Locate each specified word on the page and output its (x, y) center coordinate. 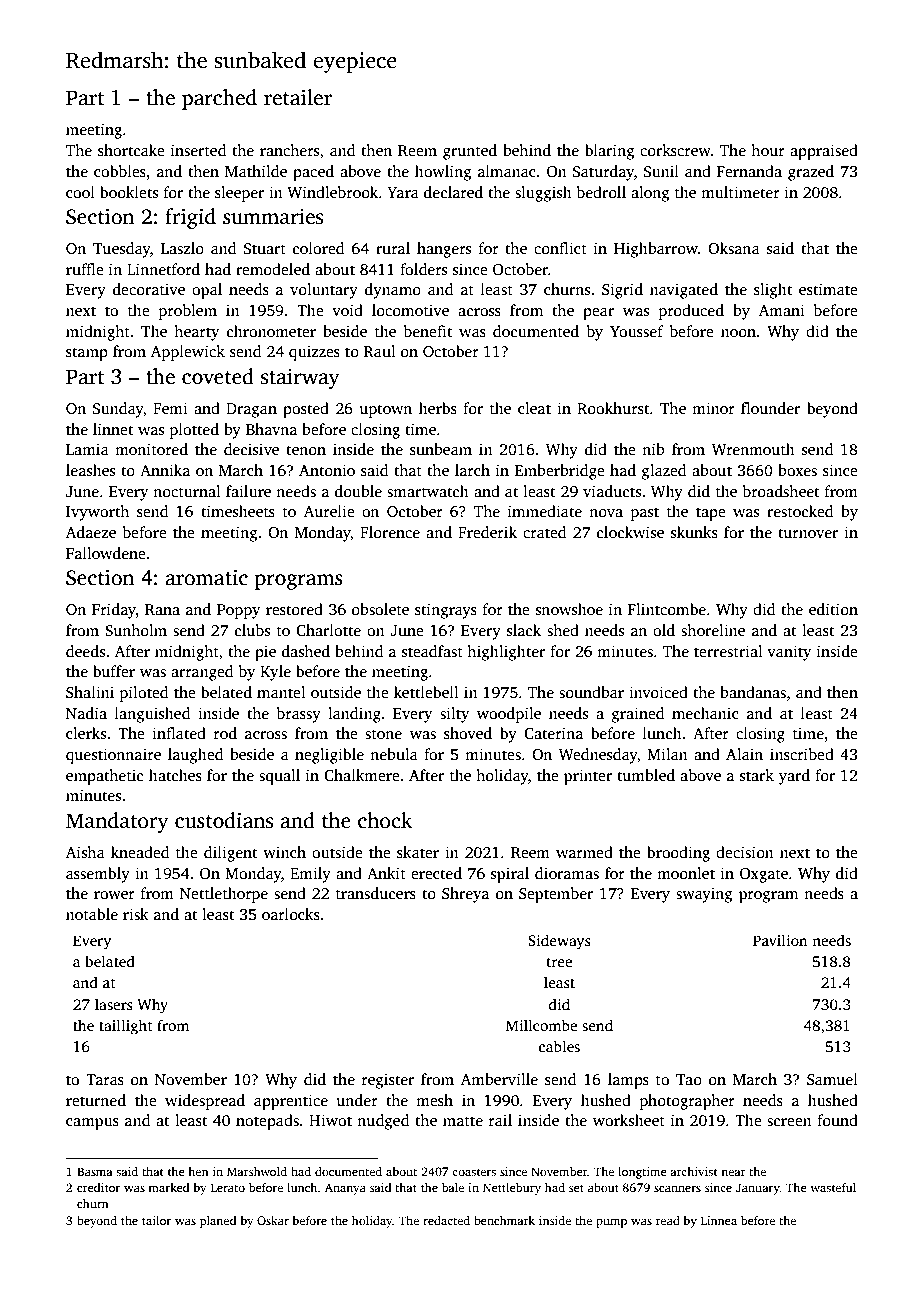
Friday (114, 611)
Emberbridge (559, 472)
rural (393, 248)
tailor (156, 1220)
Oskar (273, 1220)
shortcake (131, 150)
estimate (828, 289)
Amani (782, 310)
